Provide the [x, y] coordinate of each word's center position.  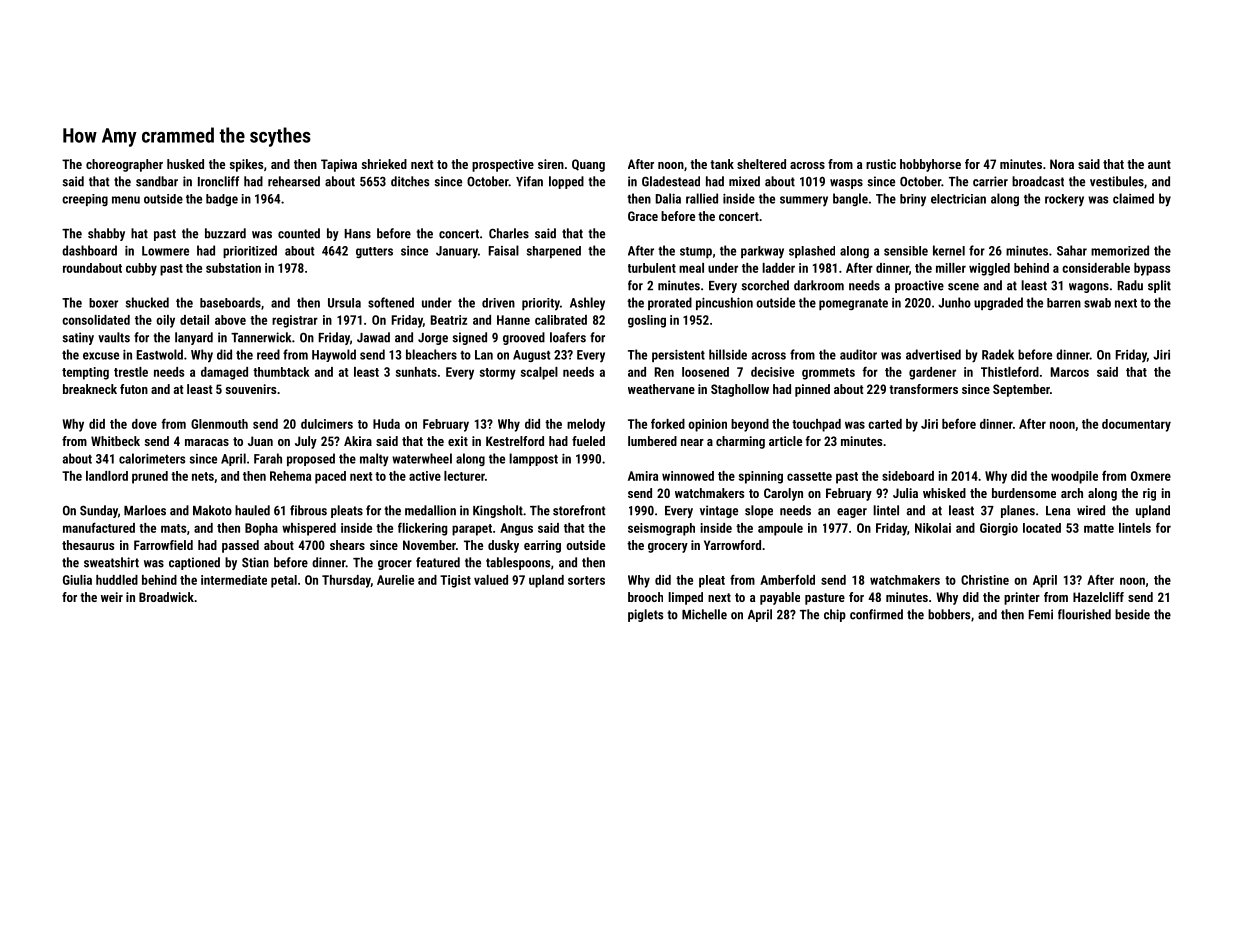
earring [542, 546]
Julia [905, 493]
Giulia [77, 580]
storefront [579, 510]
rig [1149, 494]
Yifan [529, 181]
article [785, 441]
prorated [670, 303]
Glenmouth [219, 424]
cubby [141, 269]
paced [330, 477]
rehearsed [294, 181]
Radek [998, 354]
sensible [906, 251]
